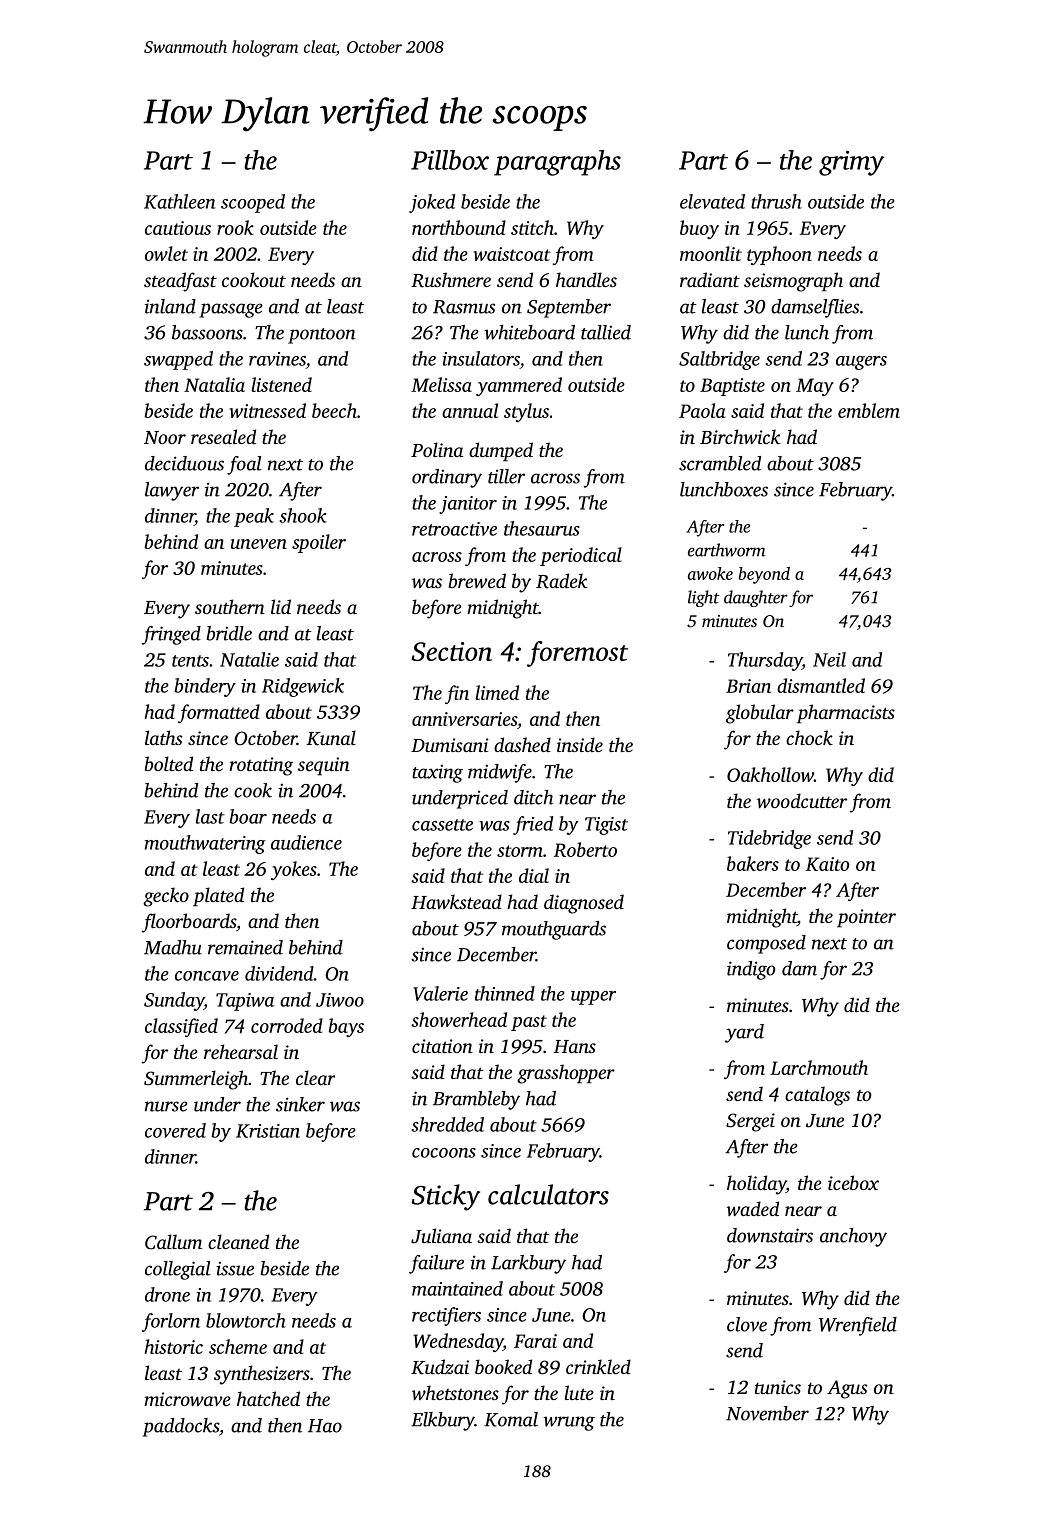 This screenshot has height=1514, width=1045. I want to click on scrambled, so click(720, 463).
